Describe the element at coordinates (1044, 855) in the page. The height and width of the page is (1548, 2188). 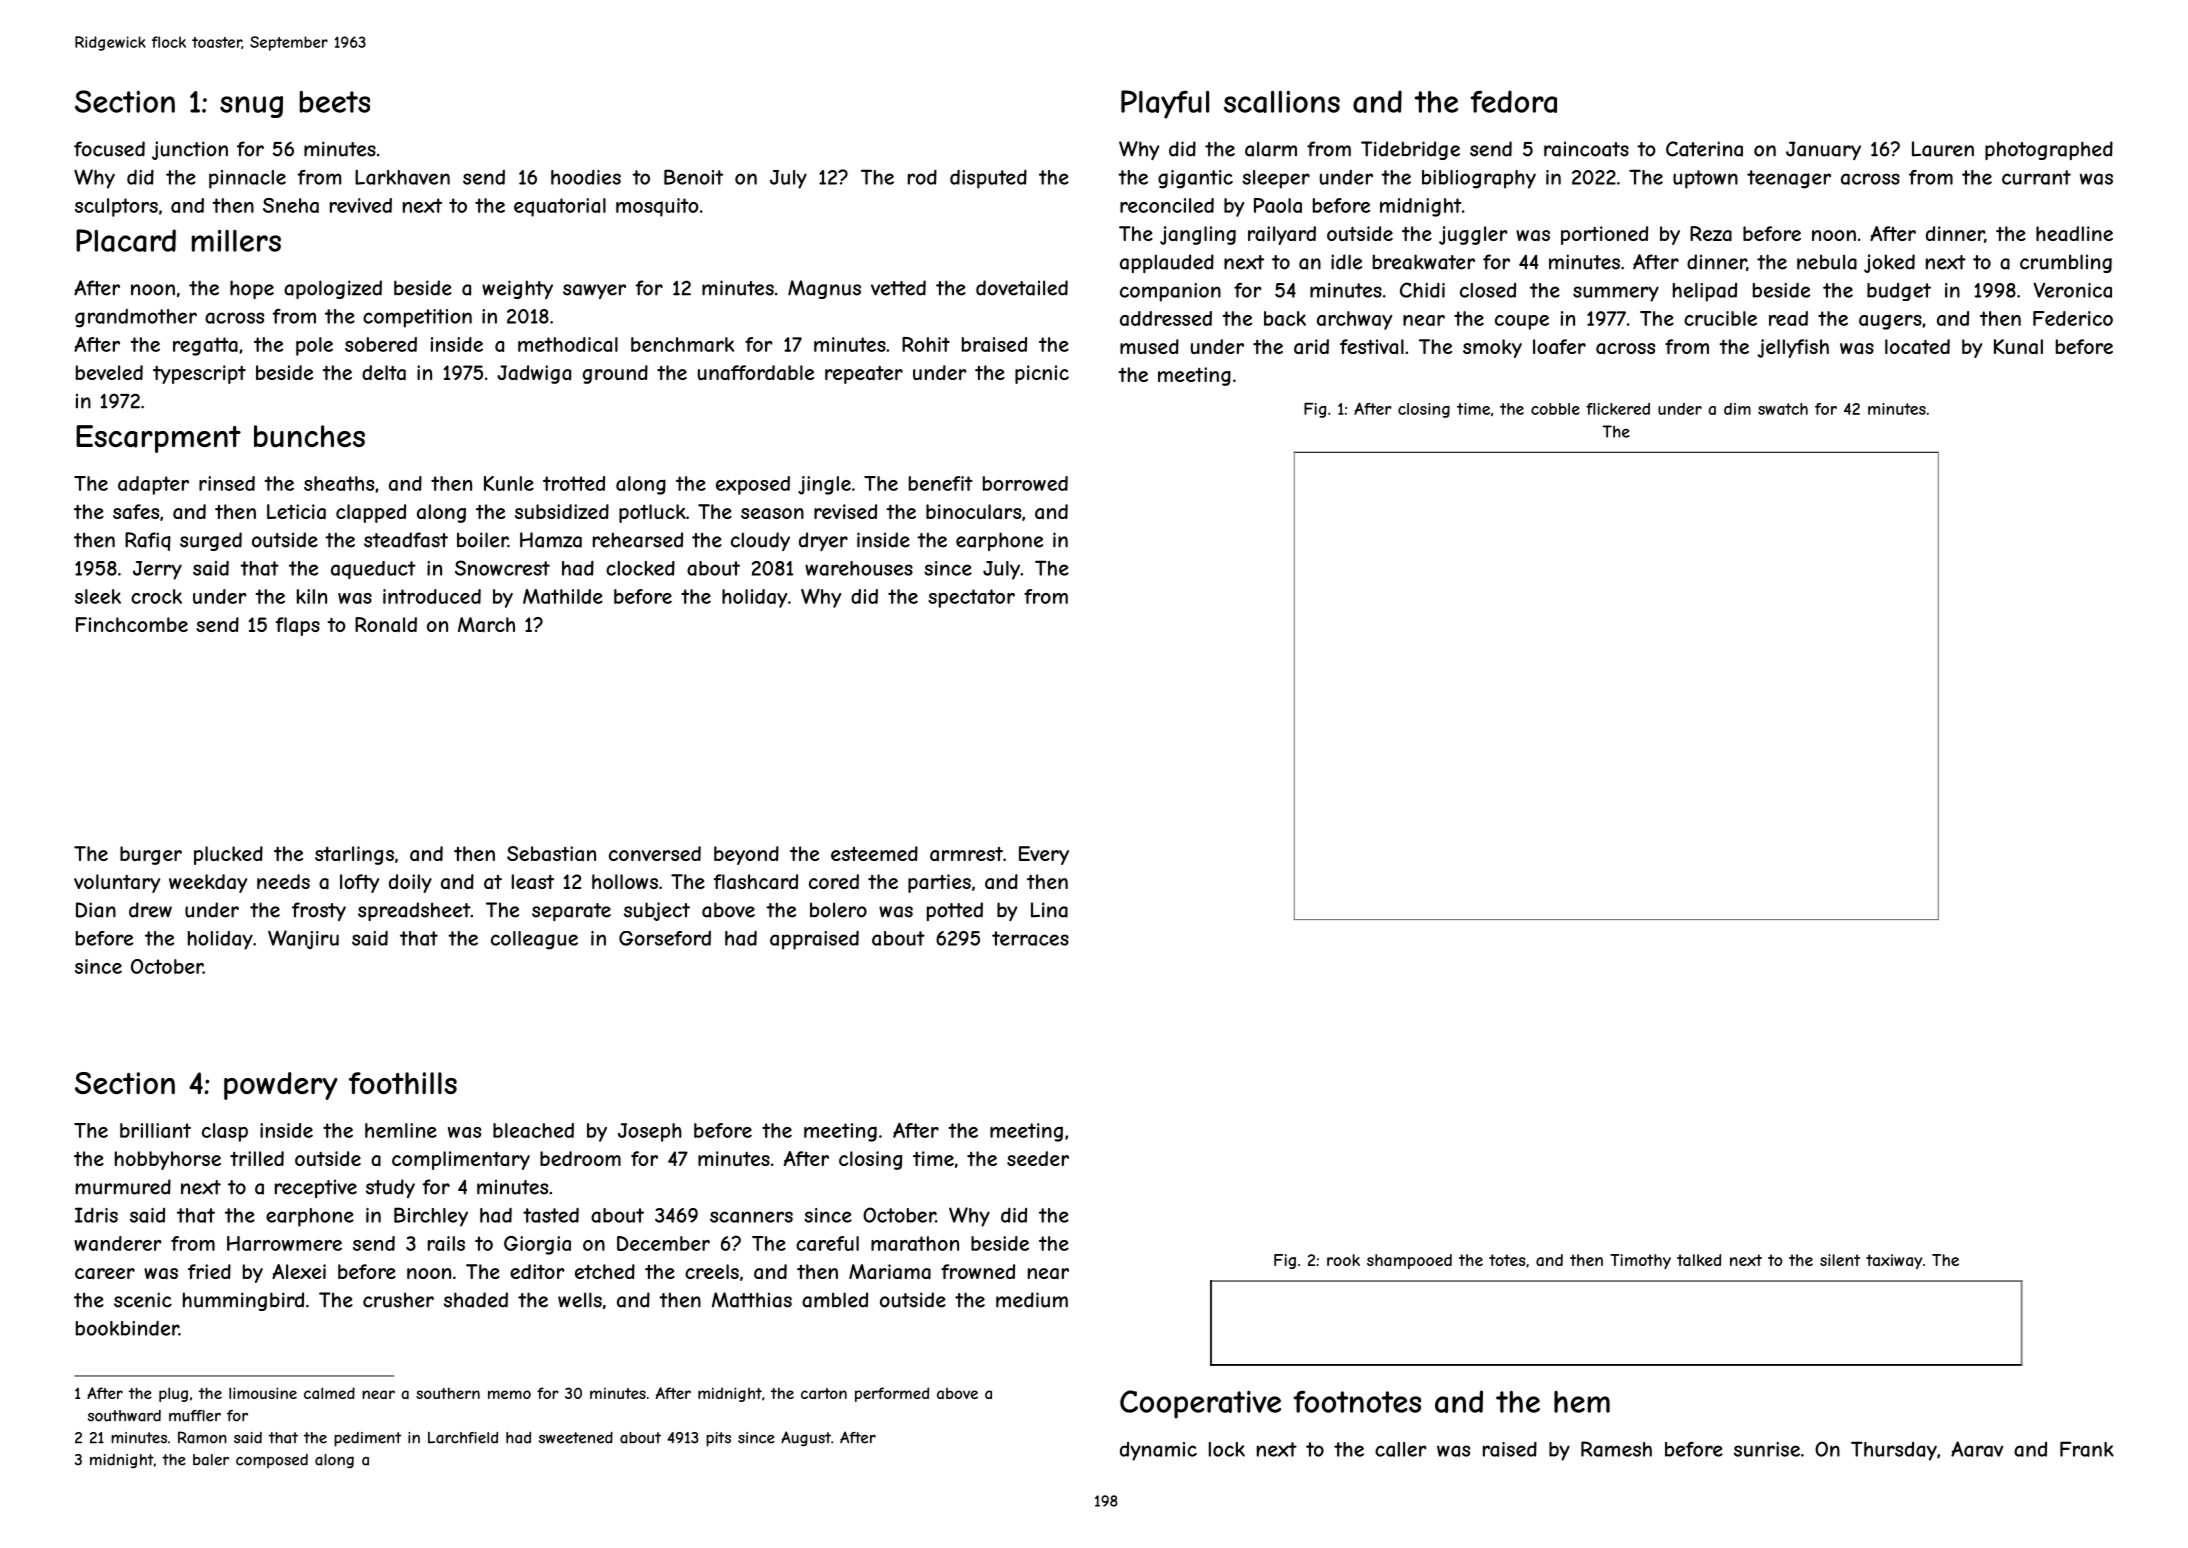
I see `Every` at that location.
